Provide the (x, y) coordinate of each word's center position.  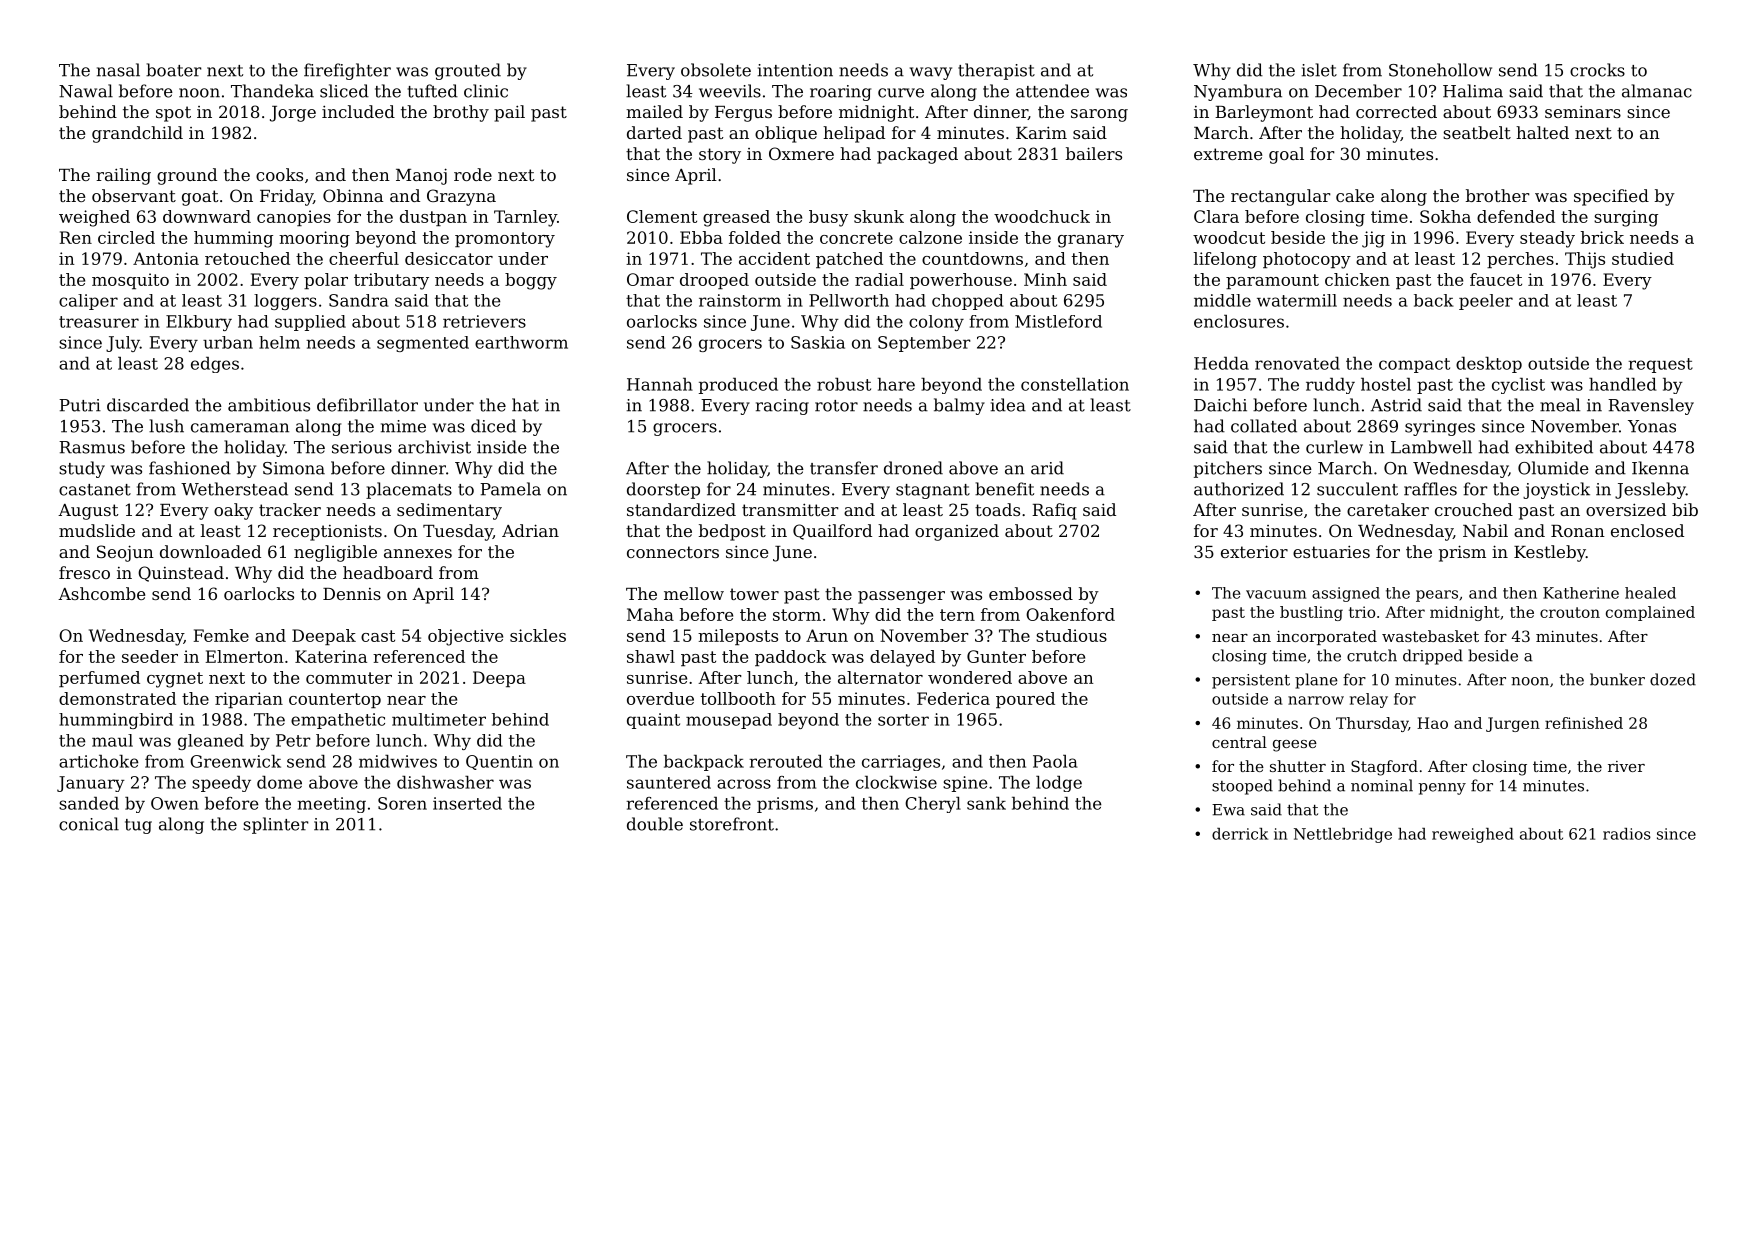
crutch (1372, 655)
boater (174, 70)
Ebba (701, 237)
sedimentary (449, 511)
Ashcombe (101, 593)
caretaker (1388, 509)
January (91, 784)
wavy (931, 73)
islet (1319, 70)
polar (326, 281)
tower (754, 594)
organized (957, 532)
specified (1611, 197)
